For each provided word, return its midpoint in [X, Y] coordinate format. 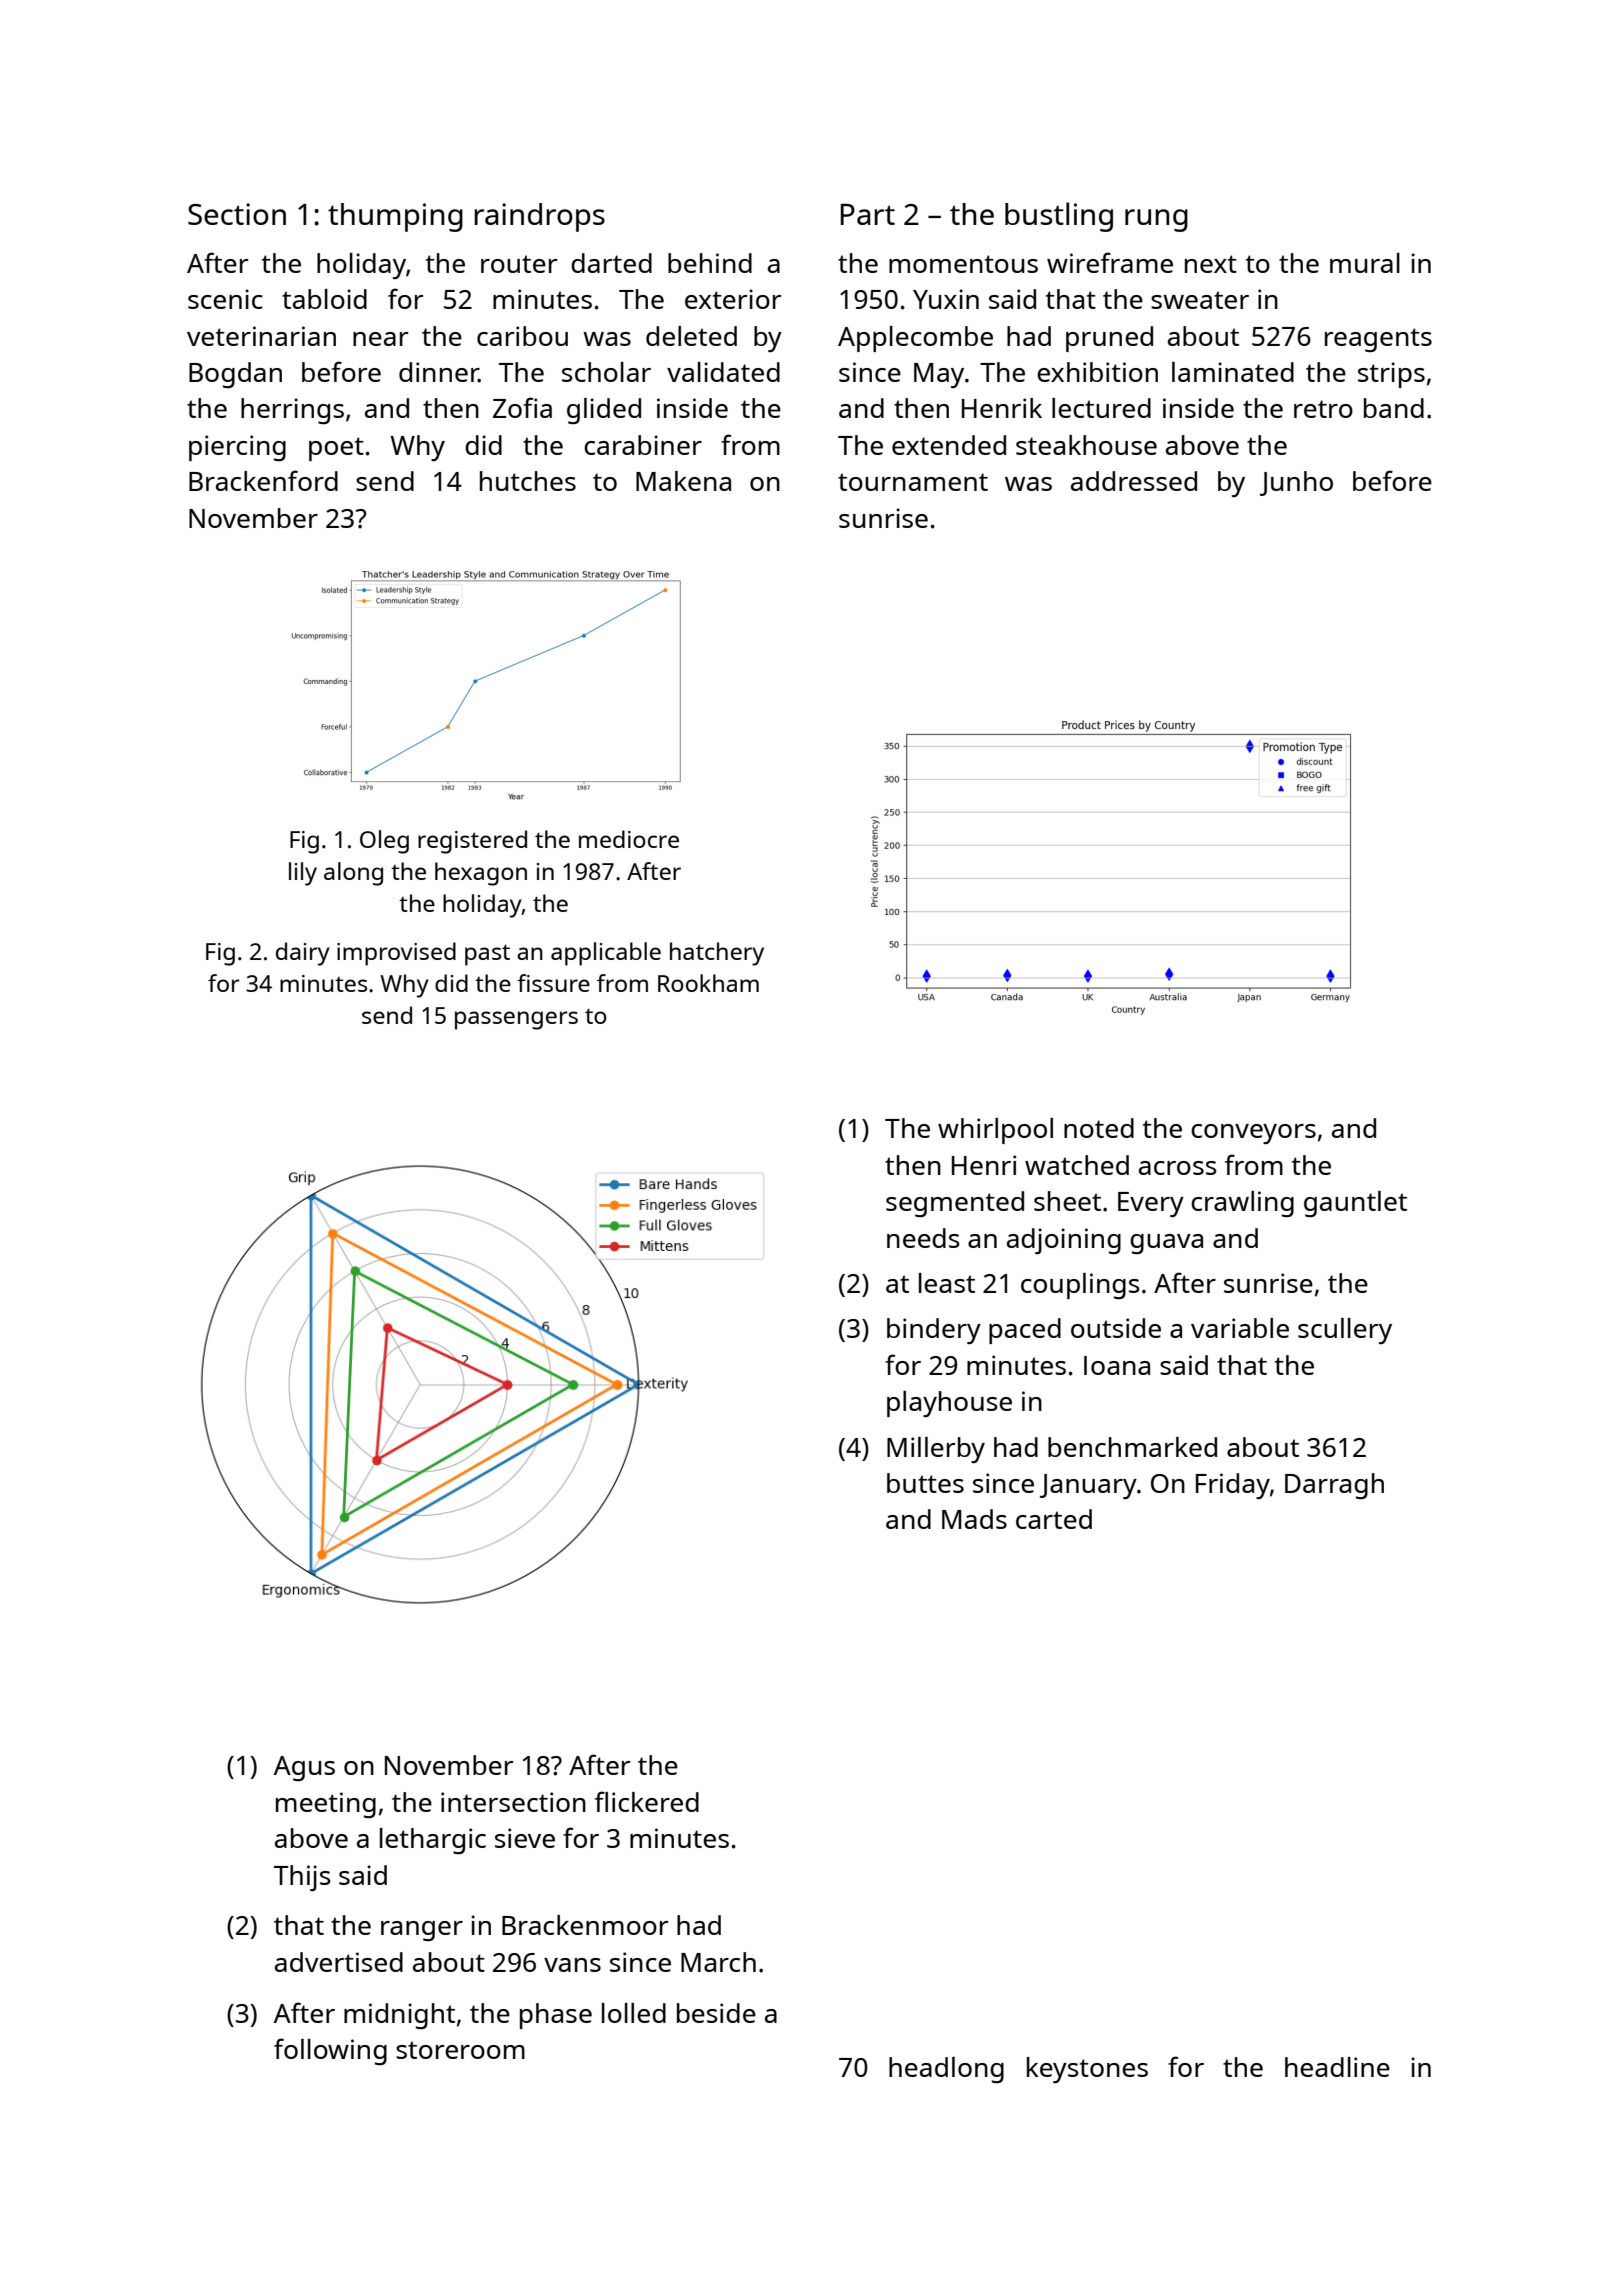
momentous [963, 264]
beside [716, 2013]
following [330, 2051]
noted [1099, 1128]
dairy [303, 954]
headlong [946, 2070]
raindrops [539, 217]
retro [1323, 409]
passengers [516, 1020]
